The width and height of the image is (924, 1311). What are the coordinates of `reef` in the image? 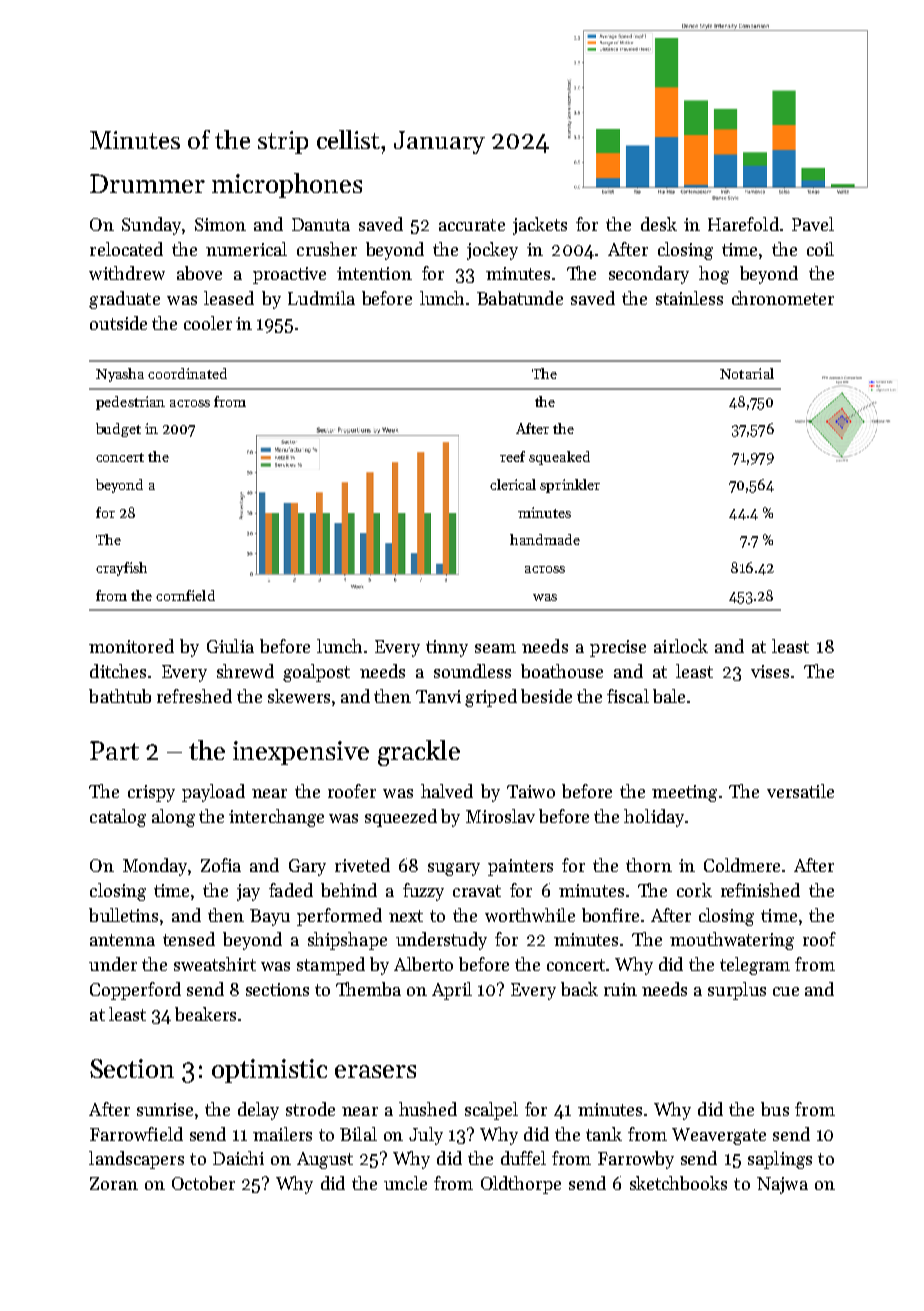 It's located at (512, 456).
